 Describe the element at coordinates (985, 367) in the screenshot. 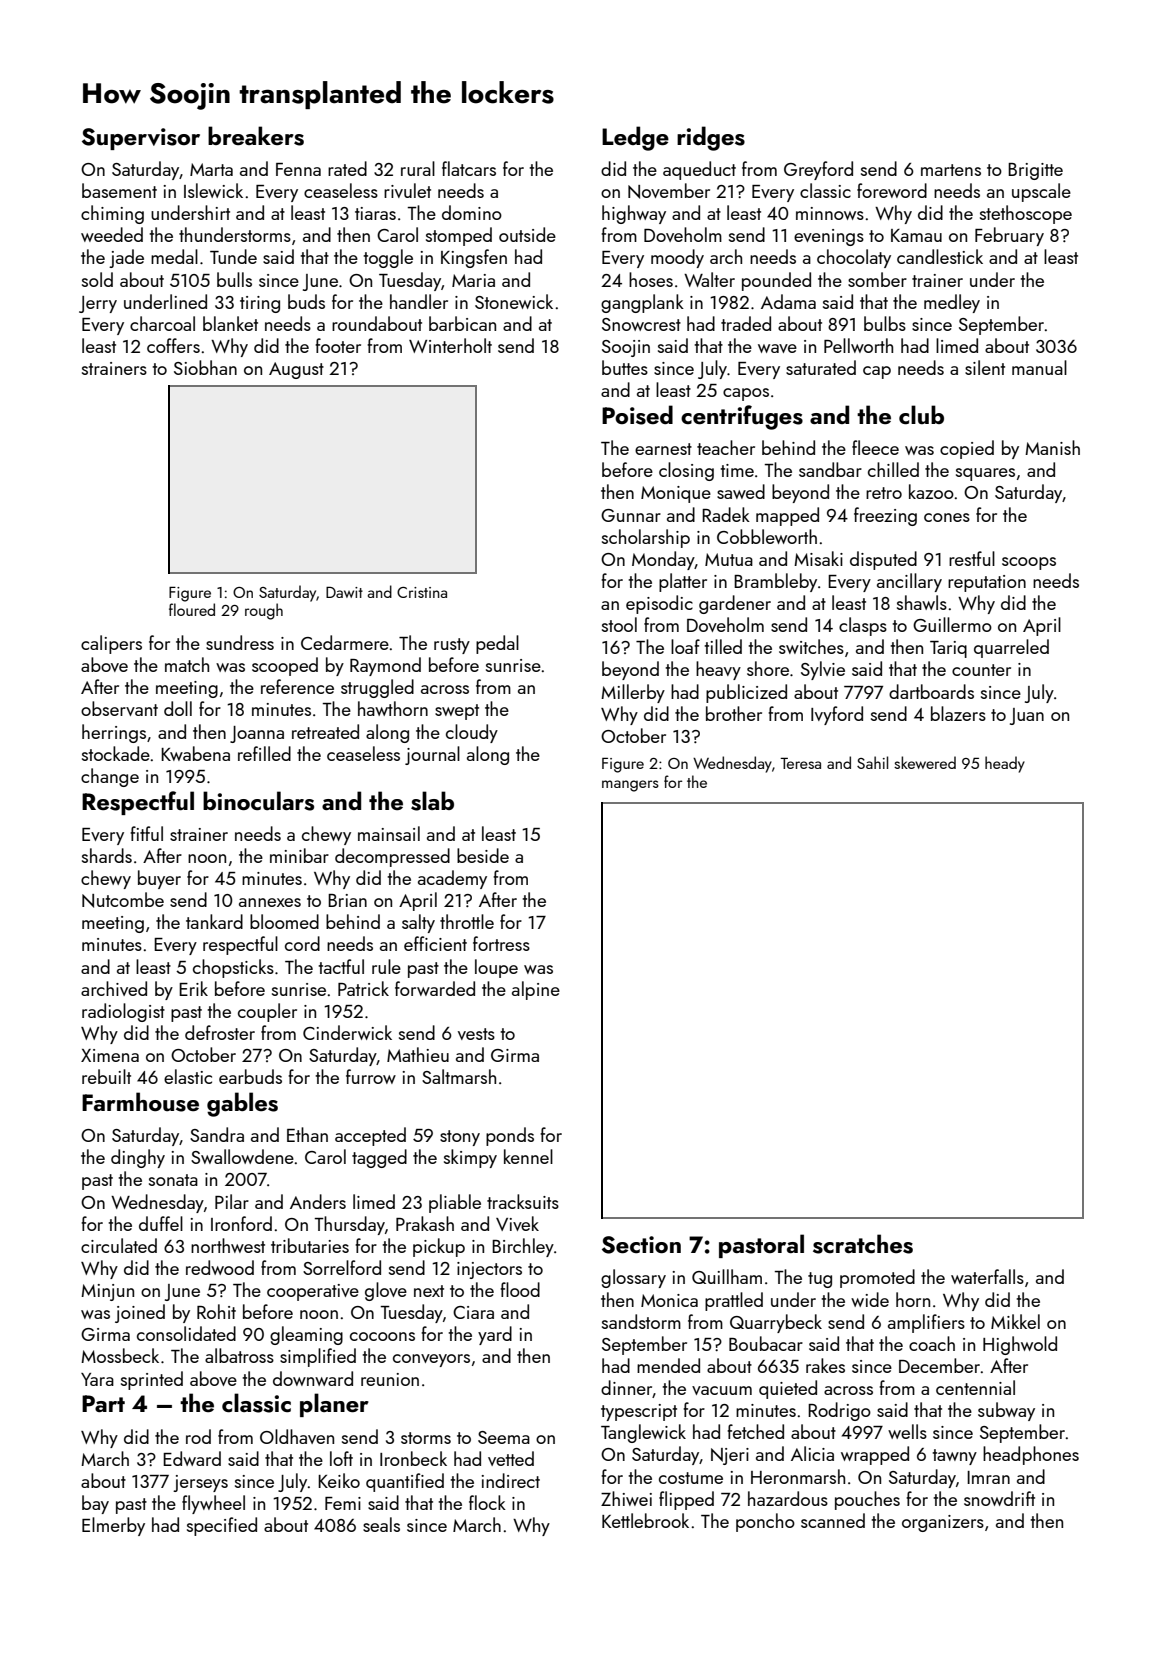

I see `silent` at that location.
